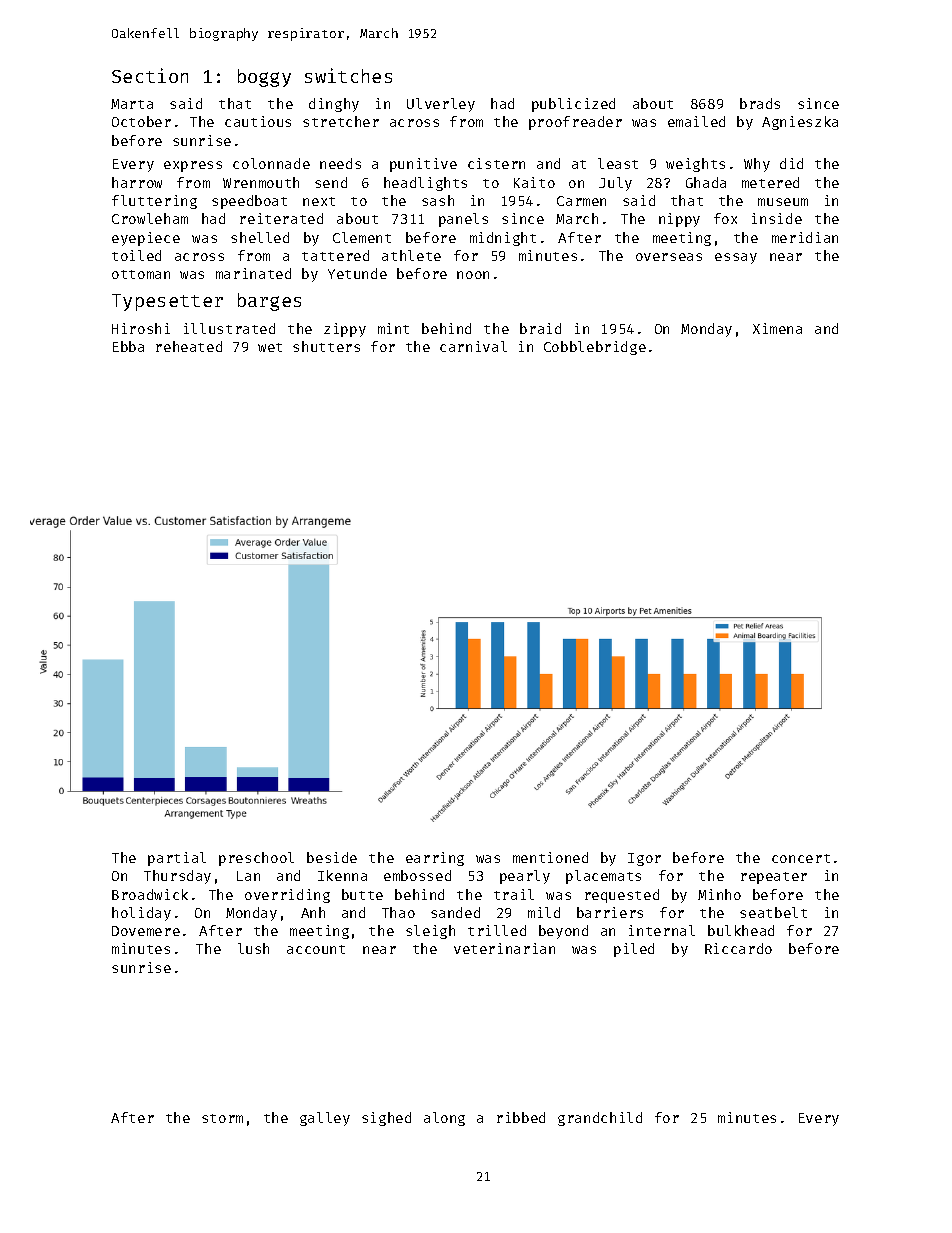  I want to click on Ebba, so click(128, 346).
